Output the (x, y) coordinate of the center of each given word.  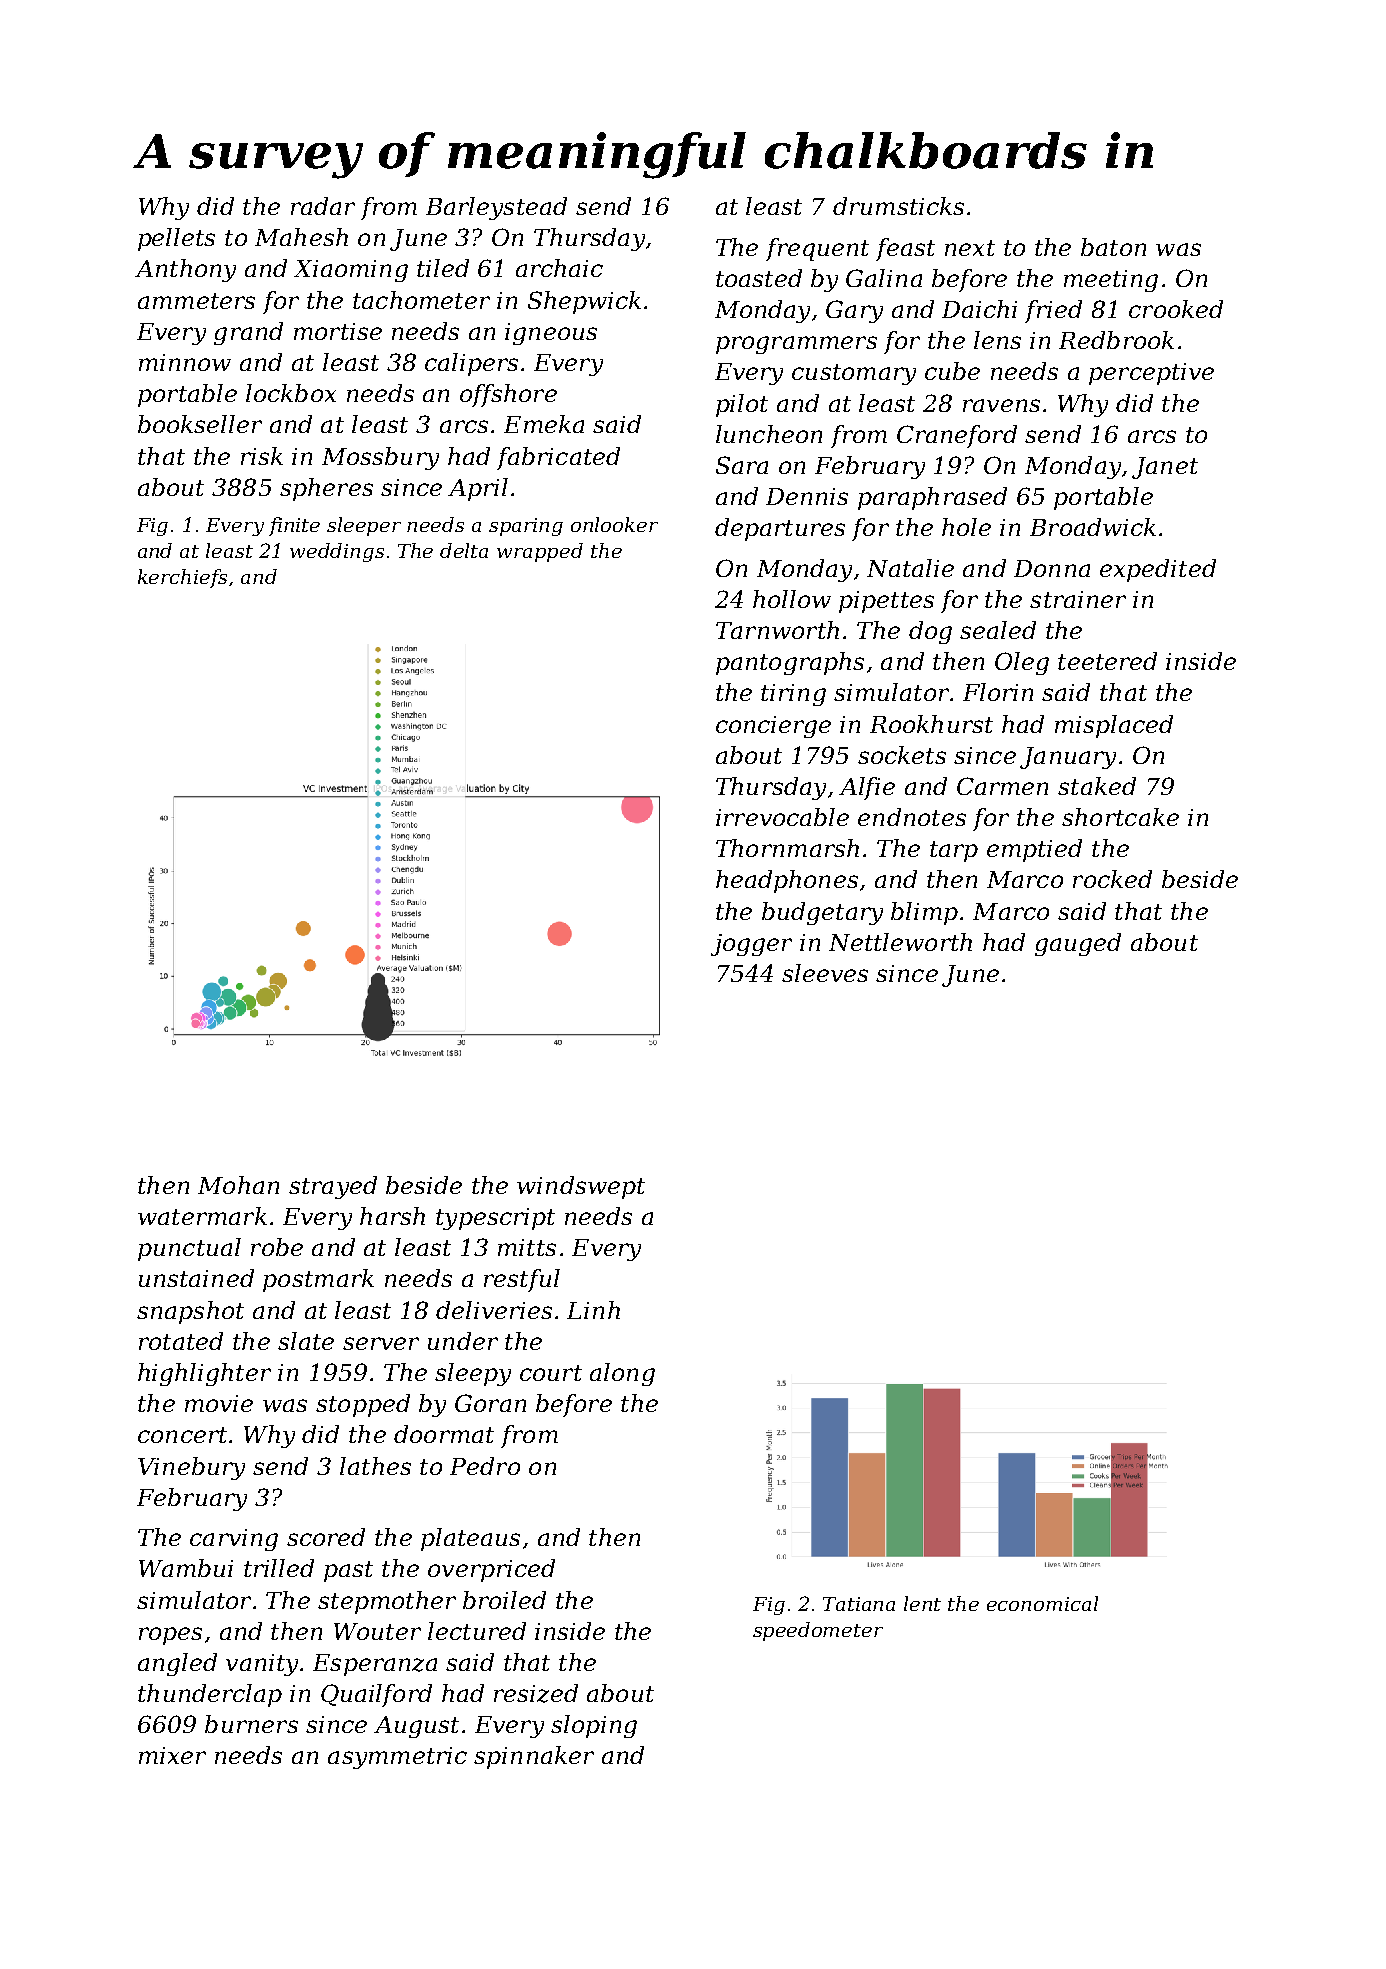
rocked (1112, 879)
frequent (817, 249)
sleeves (825, 973)
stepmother (387, 1602)
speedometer (818, 1631)
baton (1113, 247)
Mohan (238, 1185)
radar (323, 206)
